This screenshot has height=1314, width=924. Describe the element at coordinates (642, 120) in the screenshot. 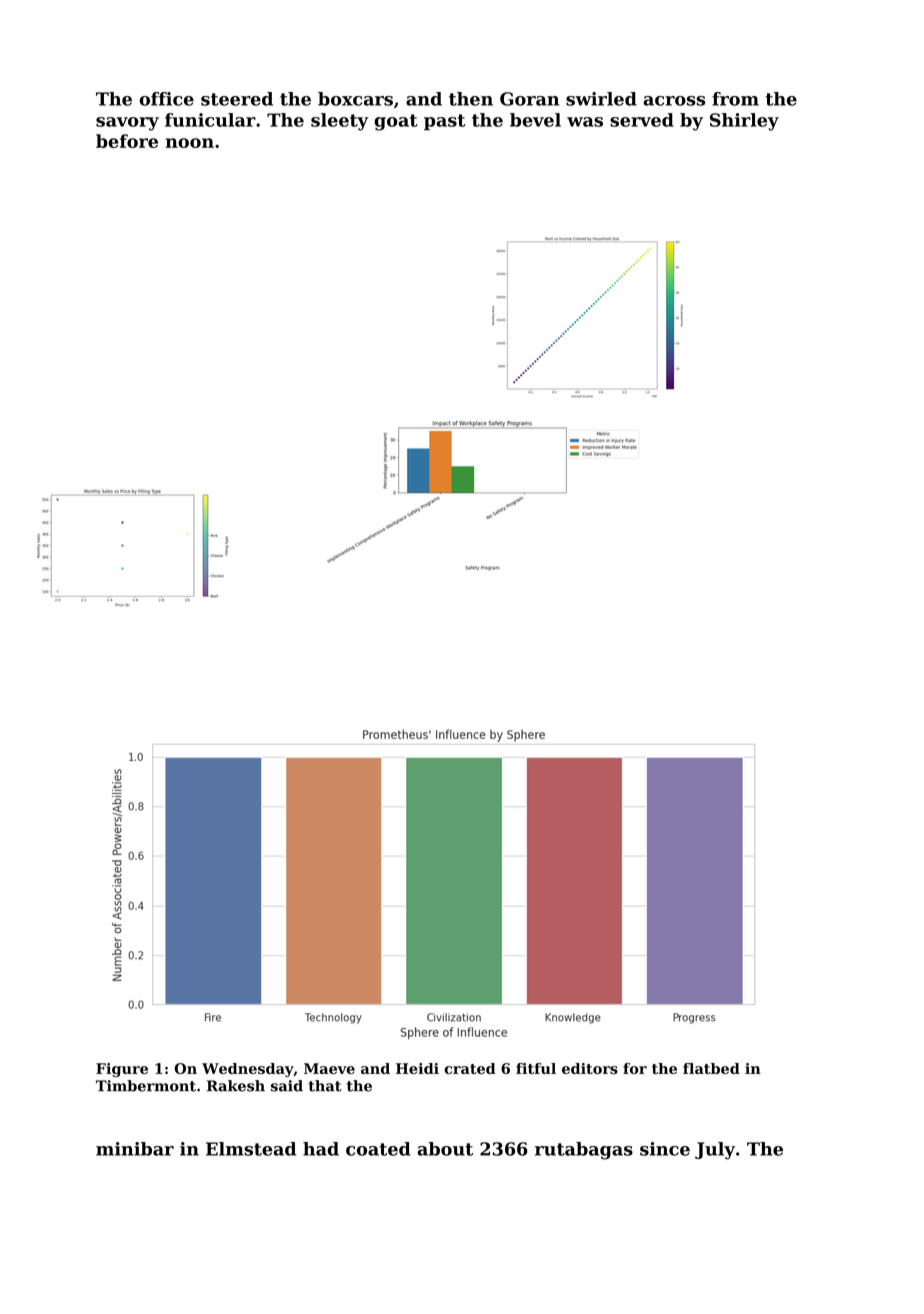

I see `served` at that location.
